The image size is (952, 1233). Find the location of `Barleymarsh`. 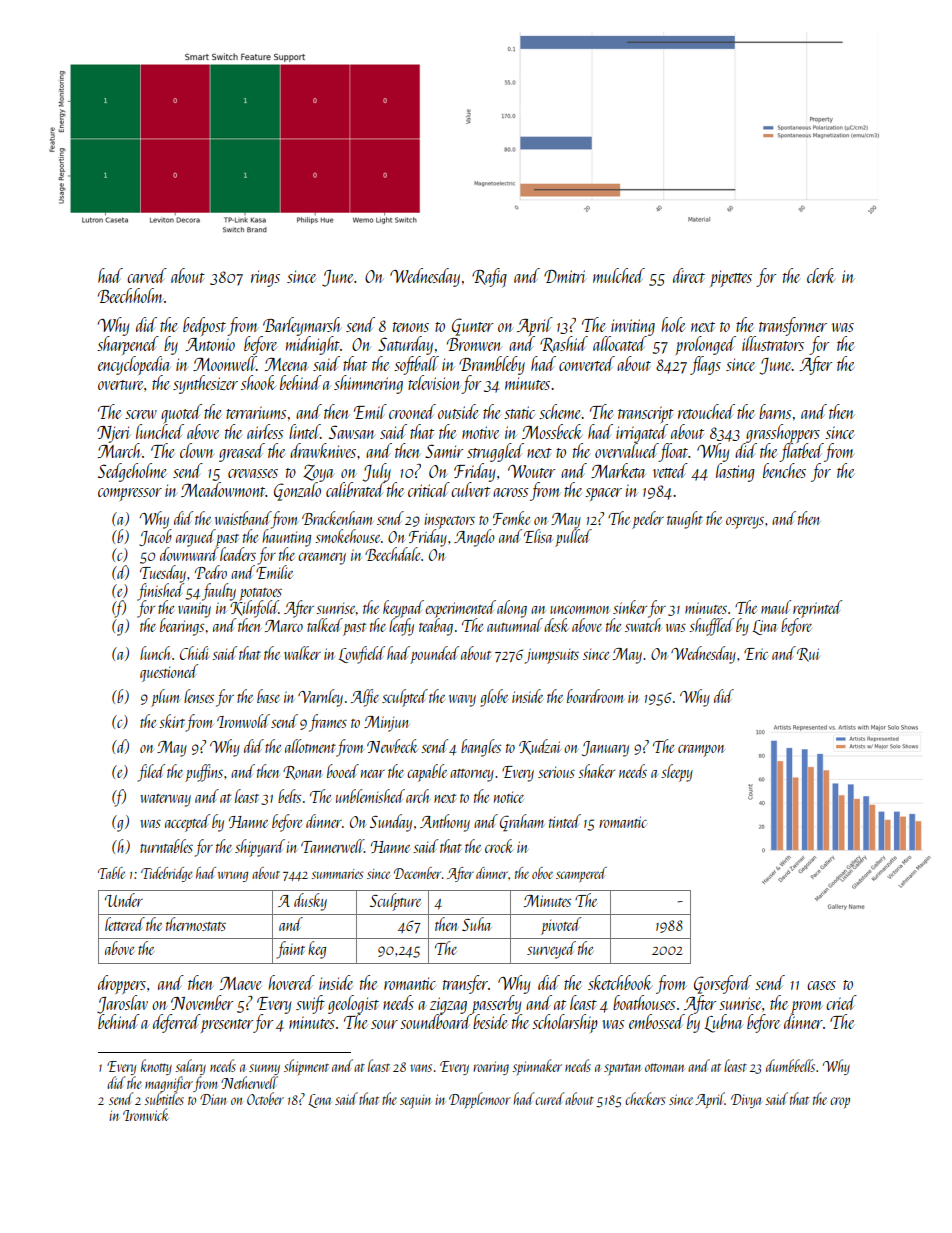

Barleymarsh is located at coordinates (301, 326).
